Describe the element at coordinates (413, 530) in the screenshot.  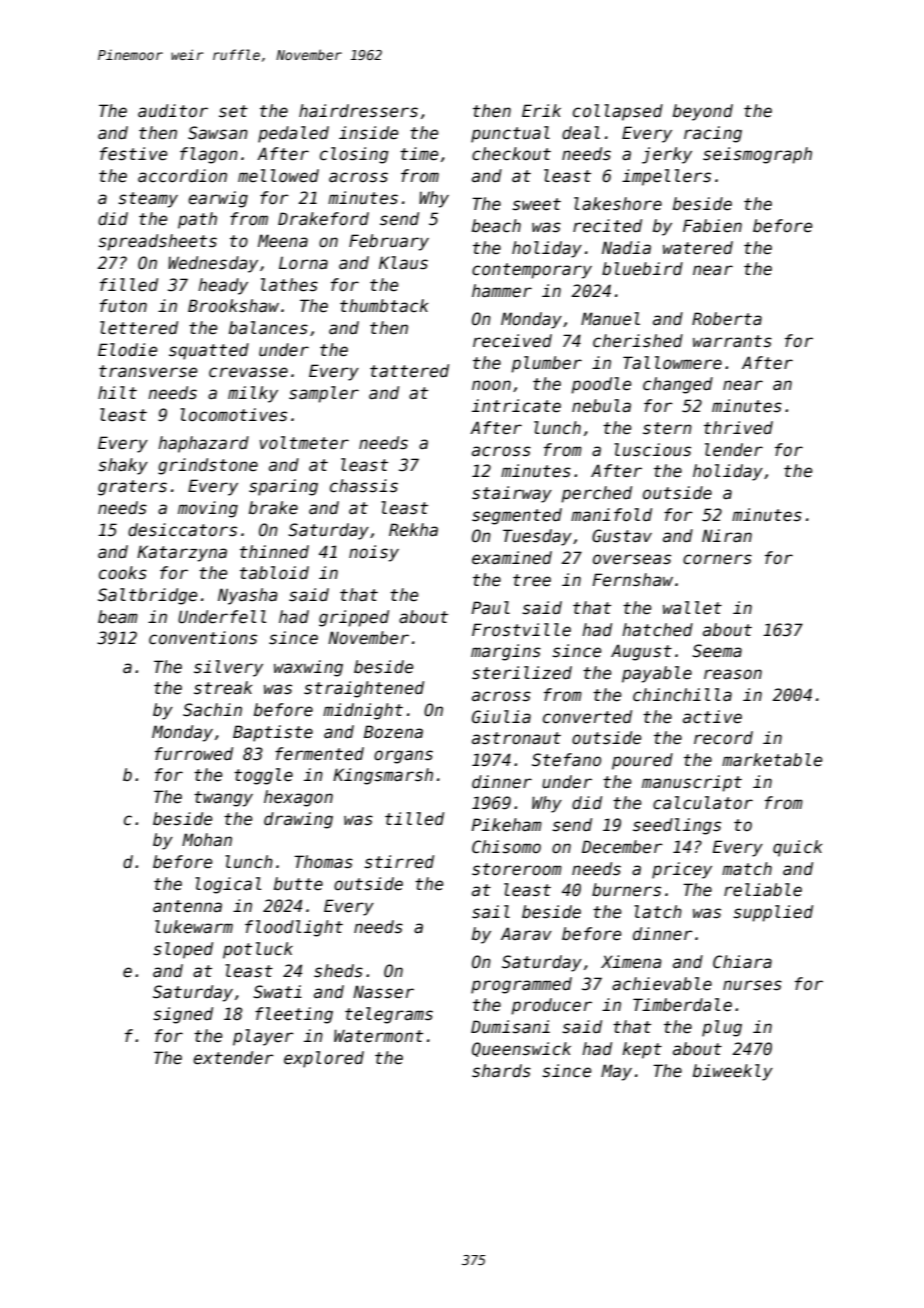
I see `Rekha` at that location.
